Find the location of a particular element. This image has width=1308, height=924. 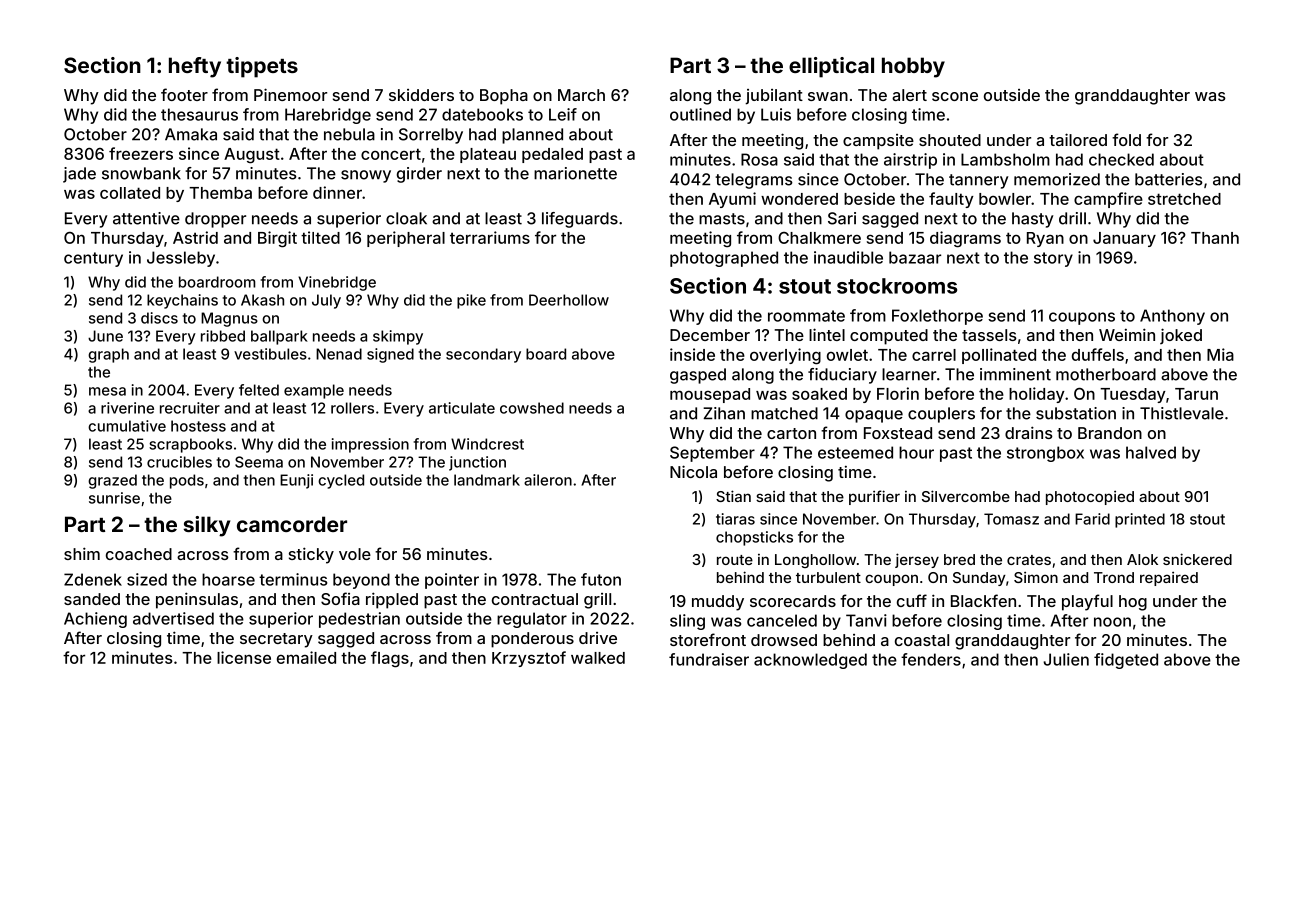

pedaled is located at coordinates (552, 155).
